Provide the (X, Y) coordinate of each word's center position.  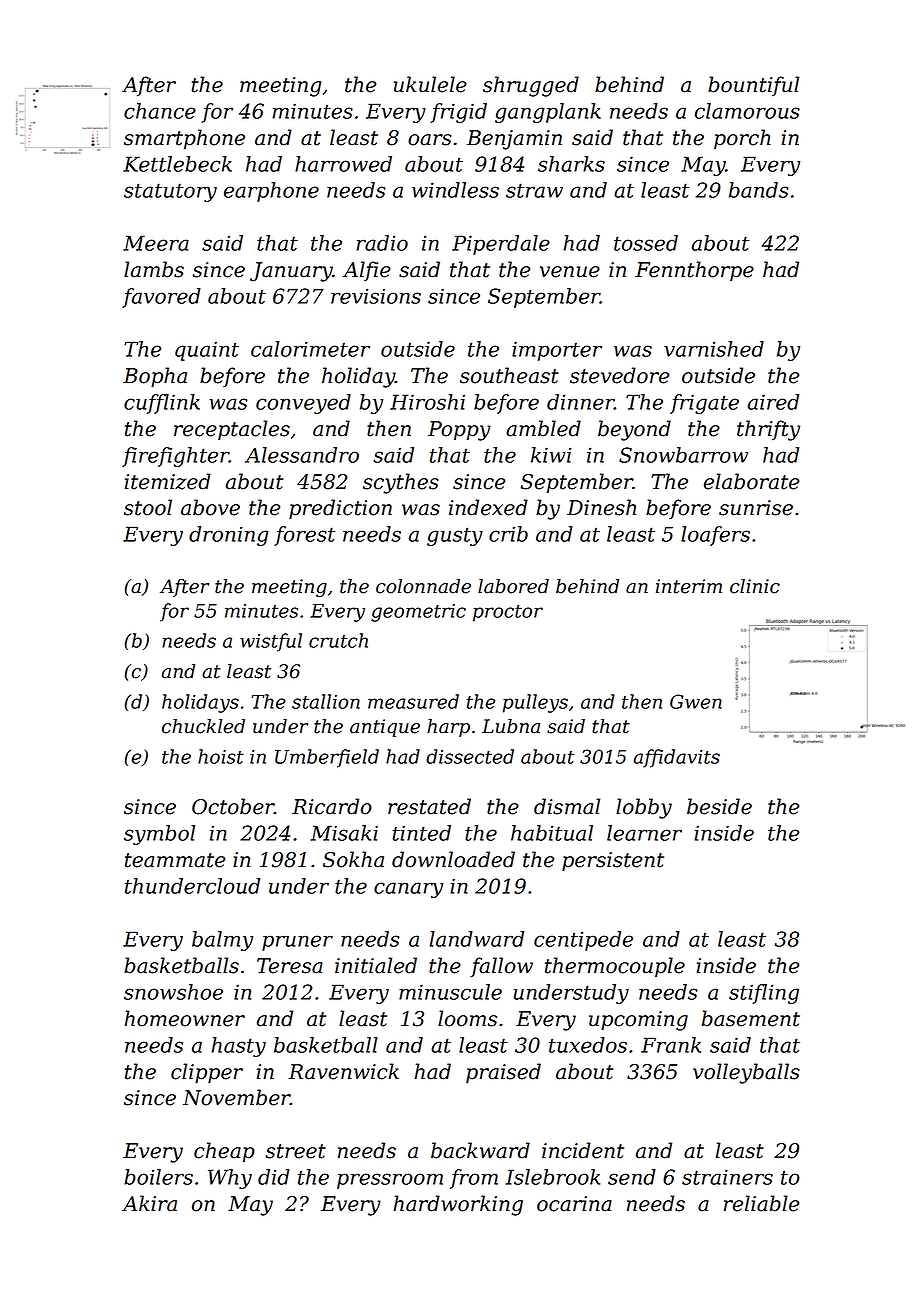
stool (148, 507)
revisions (376, 296)
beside (719, 806)
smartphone (184, 139)
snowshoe (173, 992)
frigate (704, 404)
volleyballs (746, 1073)
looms (467, 1018)
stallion (326, 701)
